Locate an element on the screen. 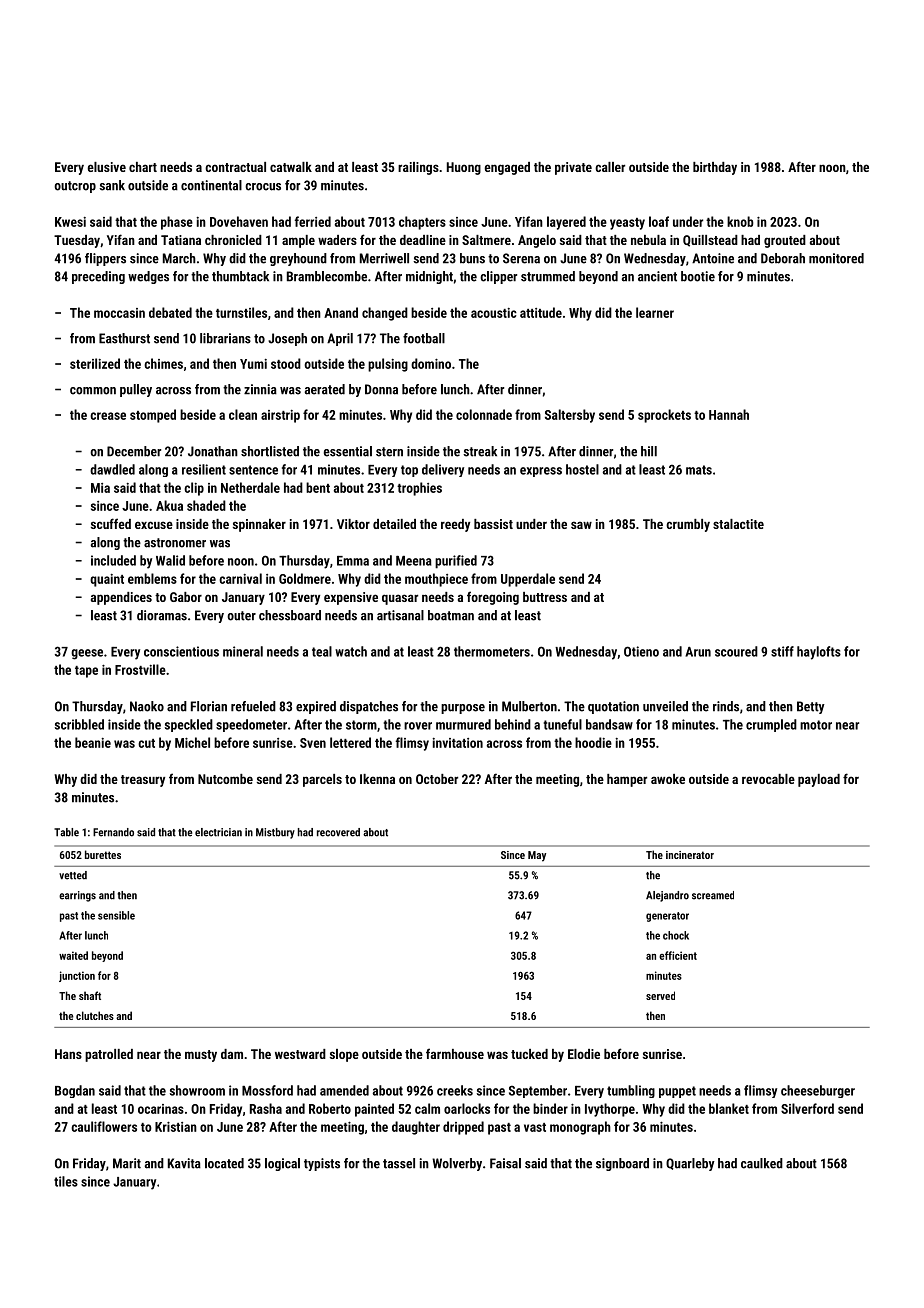 The width and height of the screenshot is (924, 1308). mineral is located at coordinates (243, 651).
